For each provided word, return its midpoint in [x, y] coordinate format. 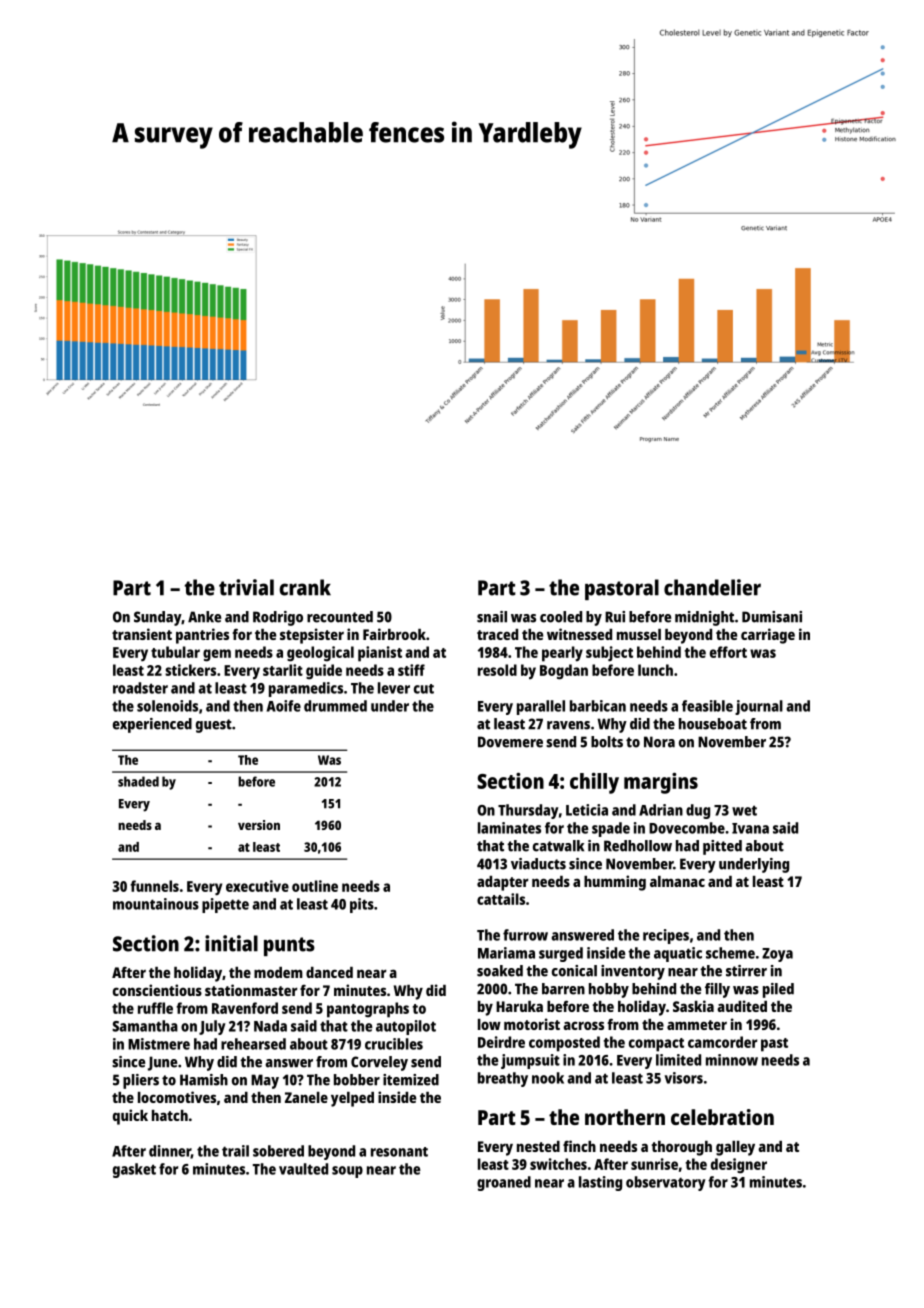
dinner [170, 1152]
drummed [335, 706]
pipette [225, 905]
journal [759, 707]
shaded [138, 781]
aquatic [678, 954]
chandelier [712, 587]
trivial [246, 587]
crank [305, 587]
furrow [525, 935]
